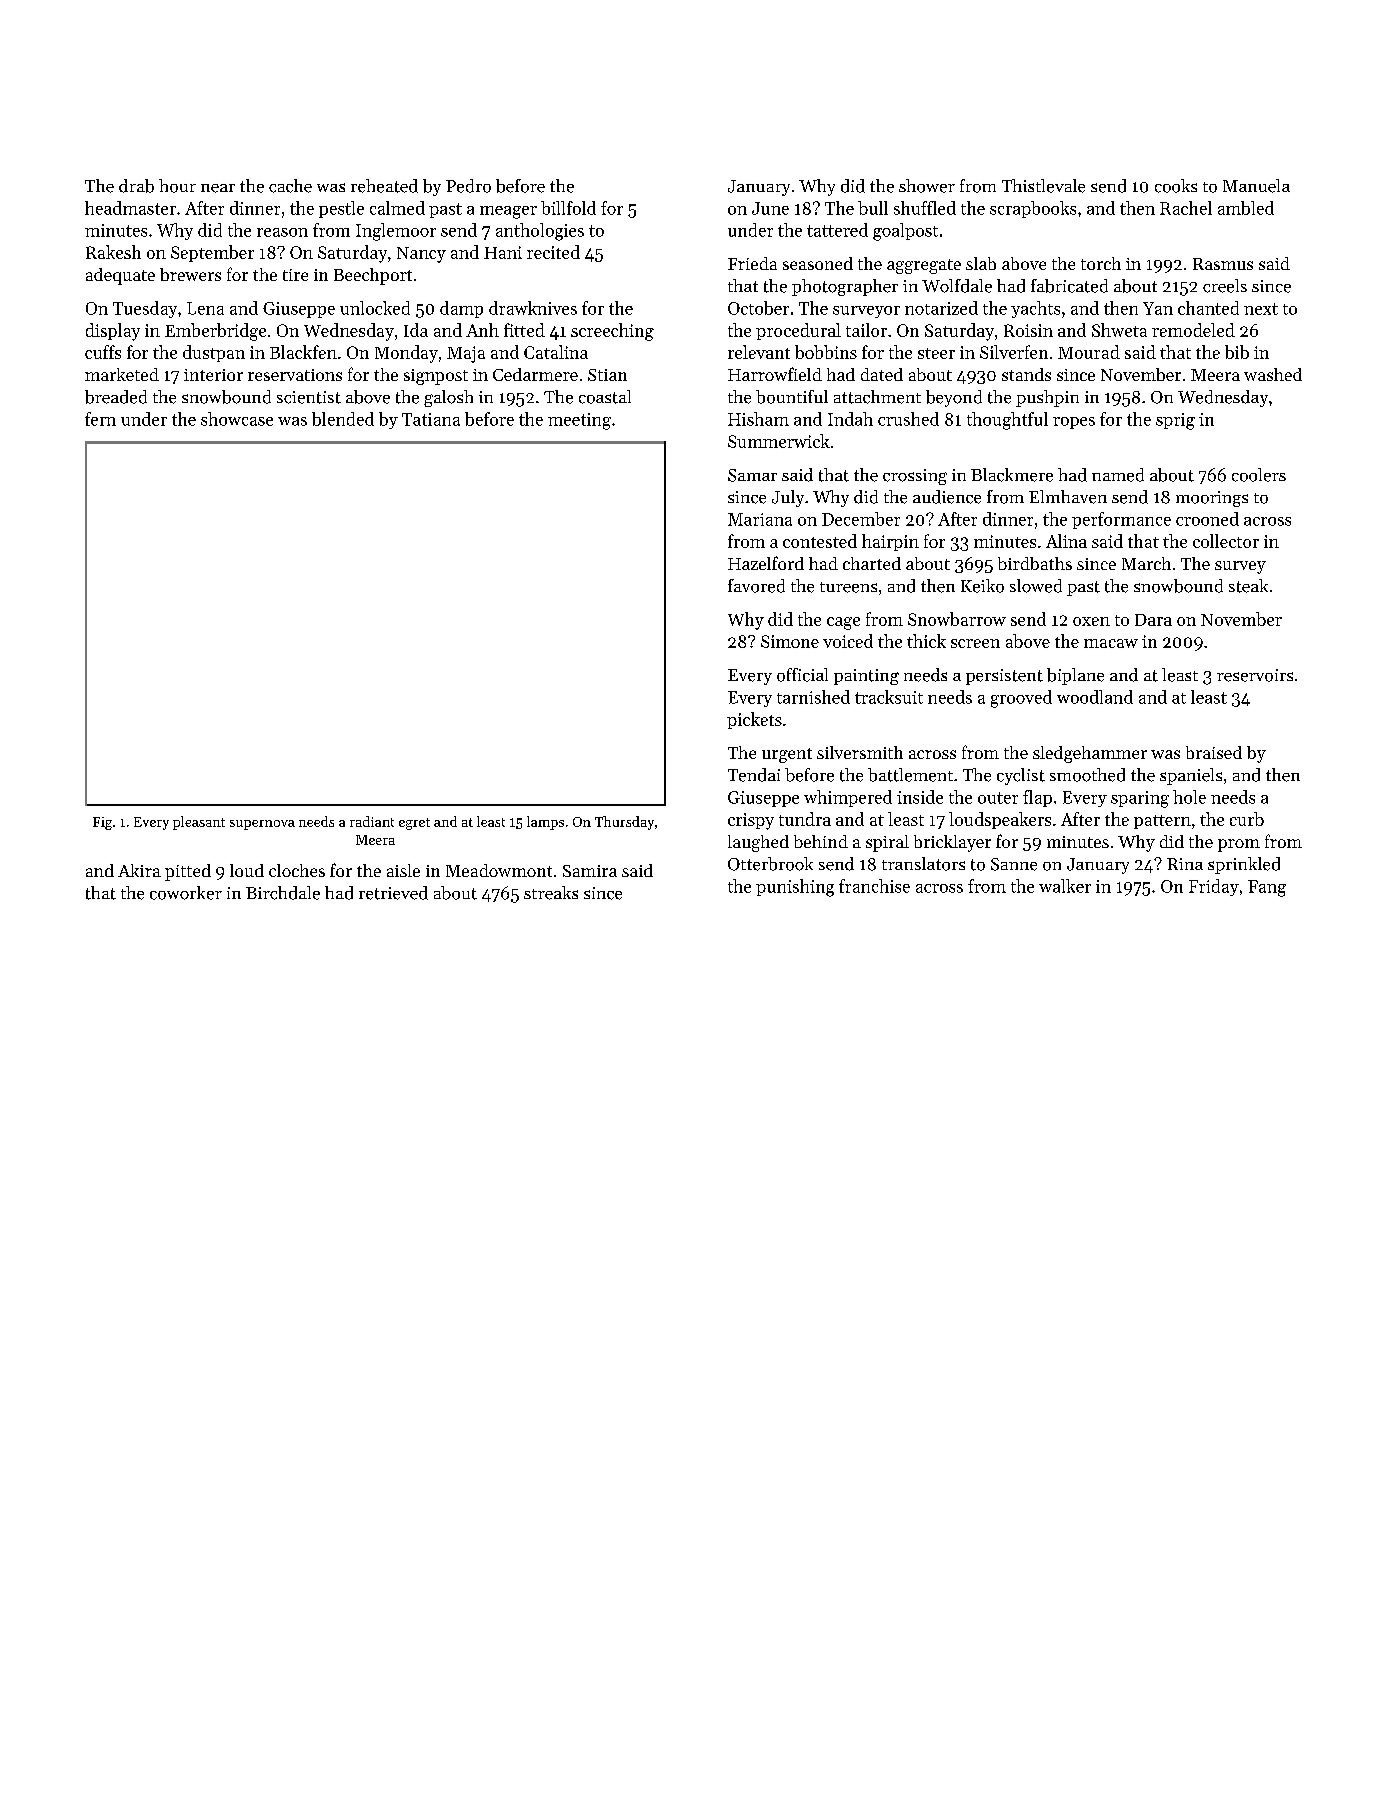 The image size is (1393, 1803). Describe the element at coordinates (1007, 421) in the document. I see `thoughtful` at that location.
